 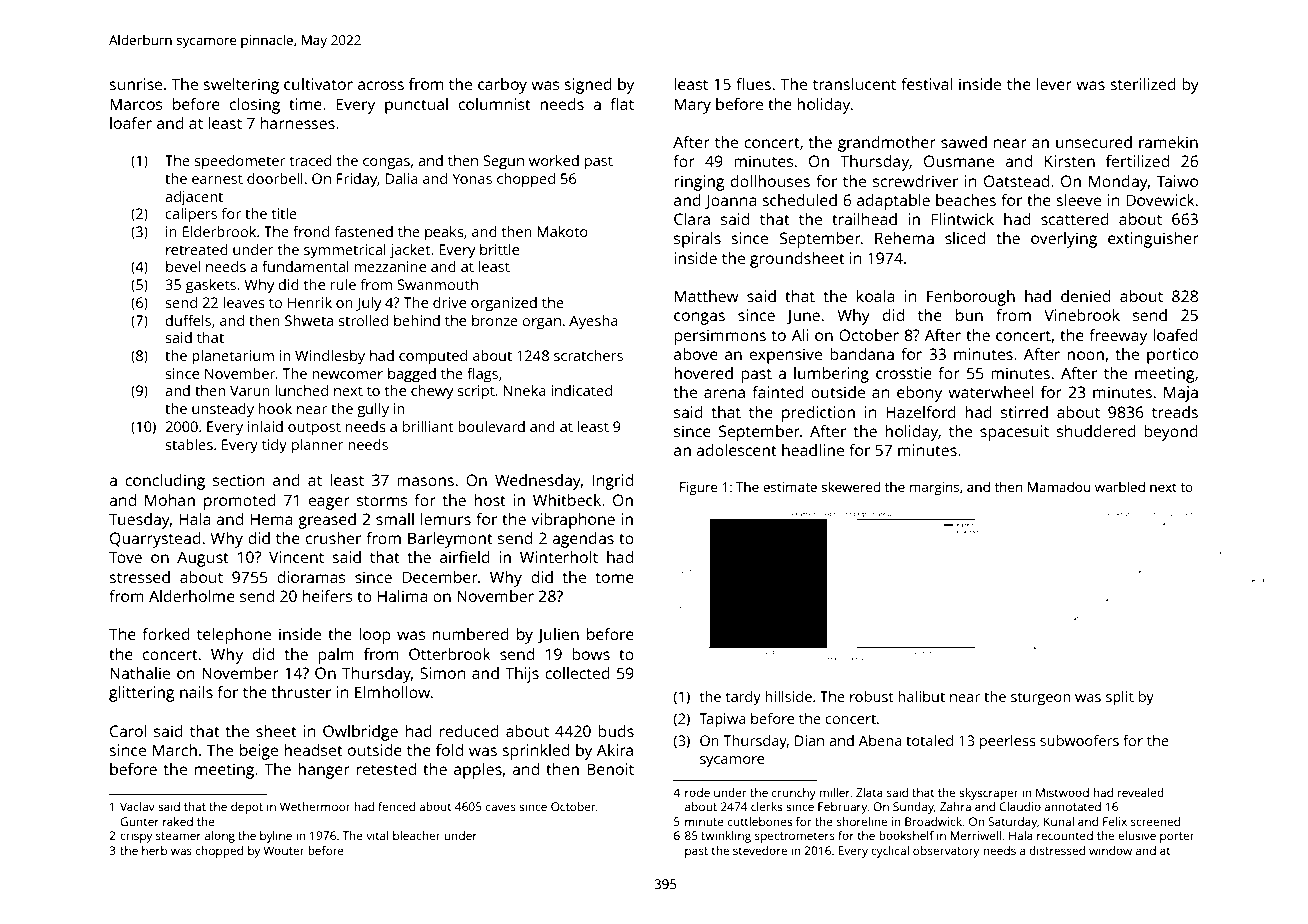 I want to click on signed, so click(x=588, y=86).
